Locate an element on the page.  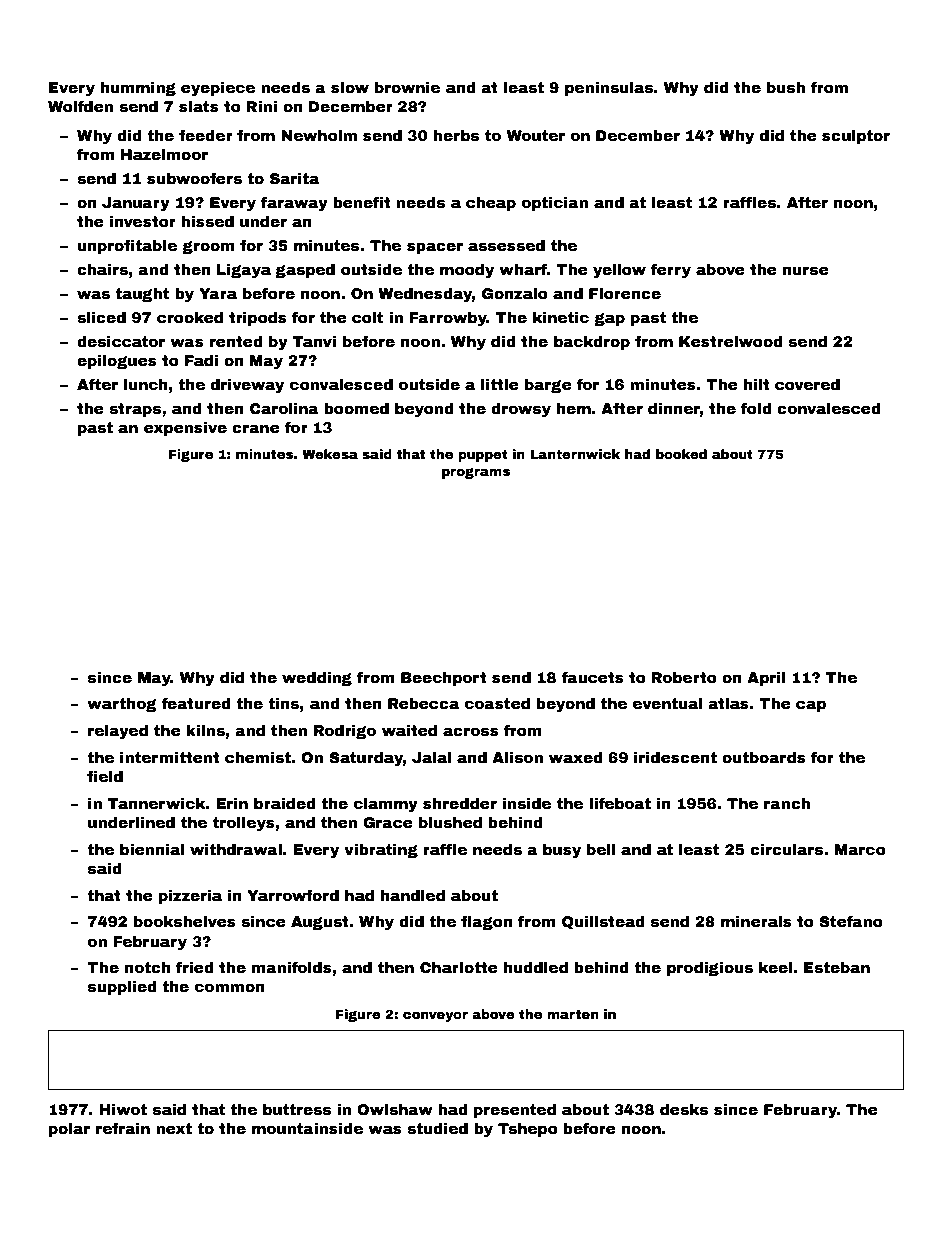
sculptor is located at coordinates (856, 137).
